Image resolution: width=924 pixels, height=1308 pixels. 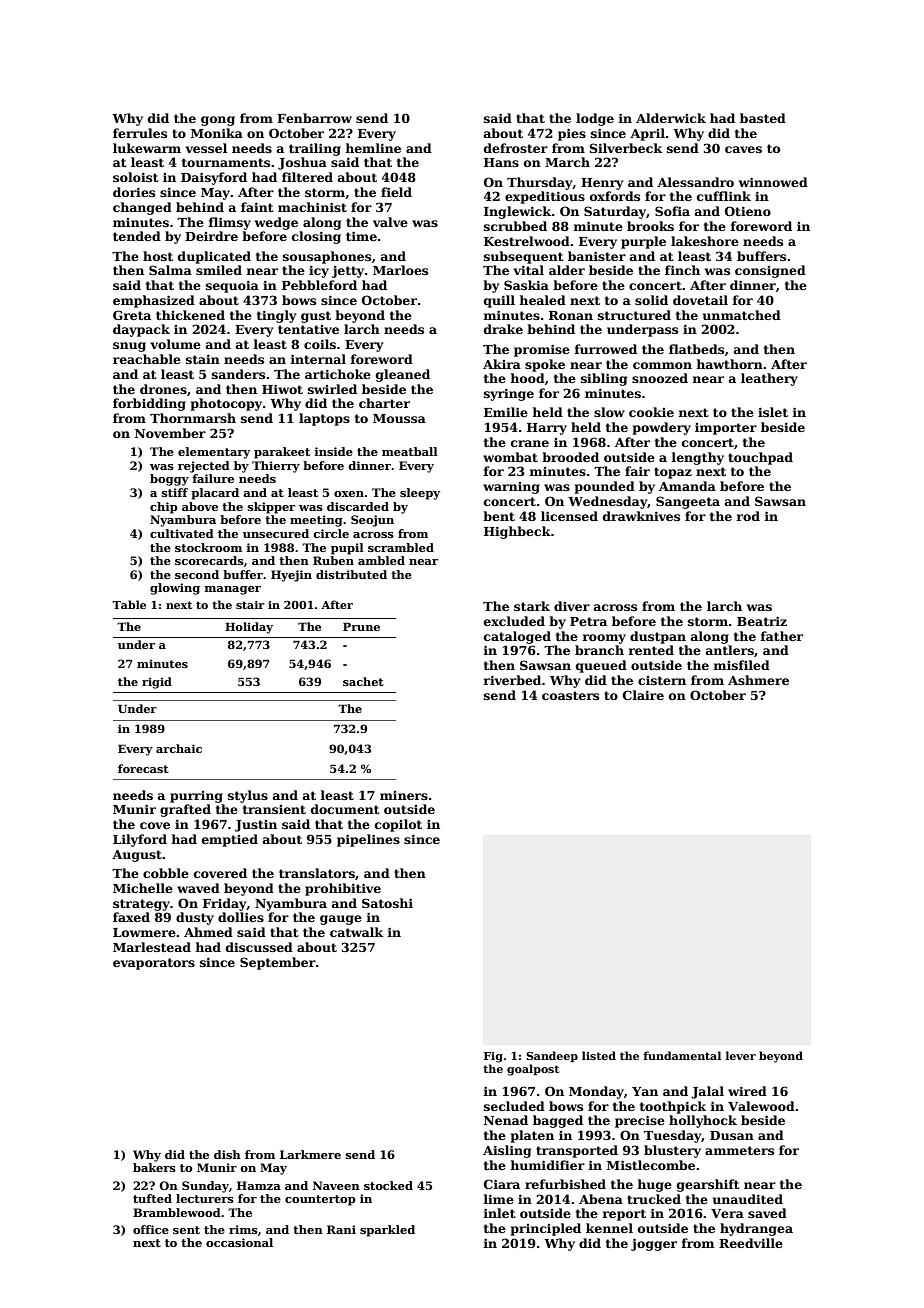 What do you see at coordinates (517, 532) in the screenshot?
I see `Highbeck` at bounding box center [517, 532].
